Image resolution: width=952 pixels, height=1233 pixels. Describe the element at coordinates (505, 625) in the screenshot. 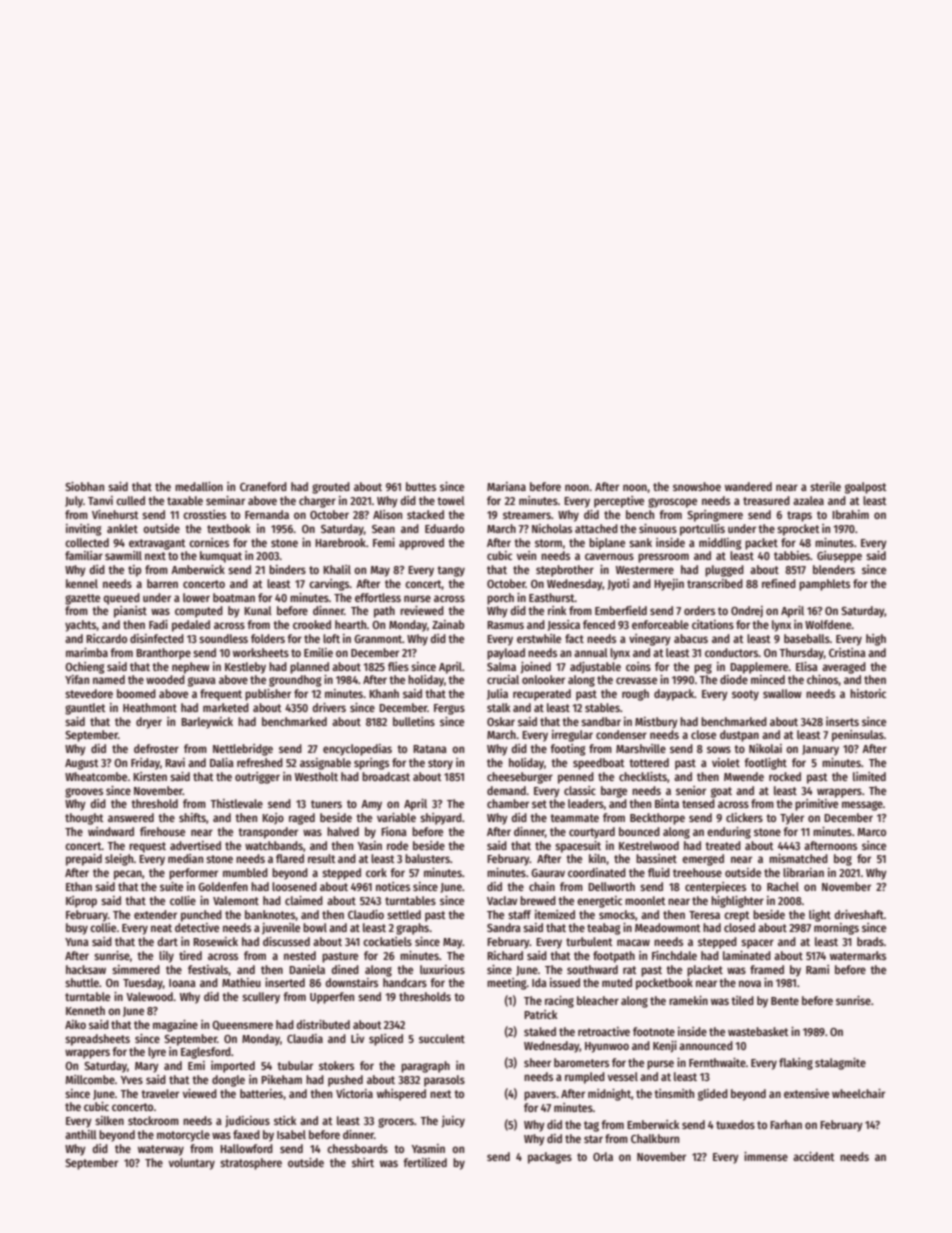

I see `Rasmus` at that location.
